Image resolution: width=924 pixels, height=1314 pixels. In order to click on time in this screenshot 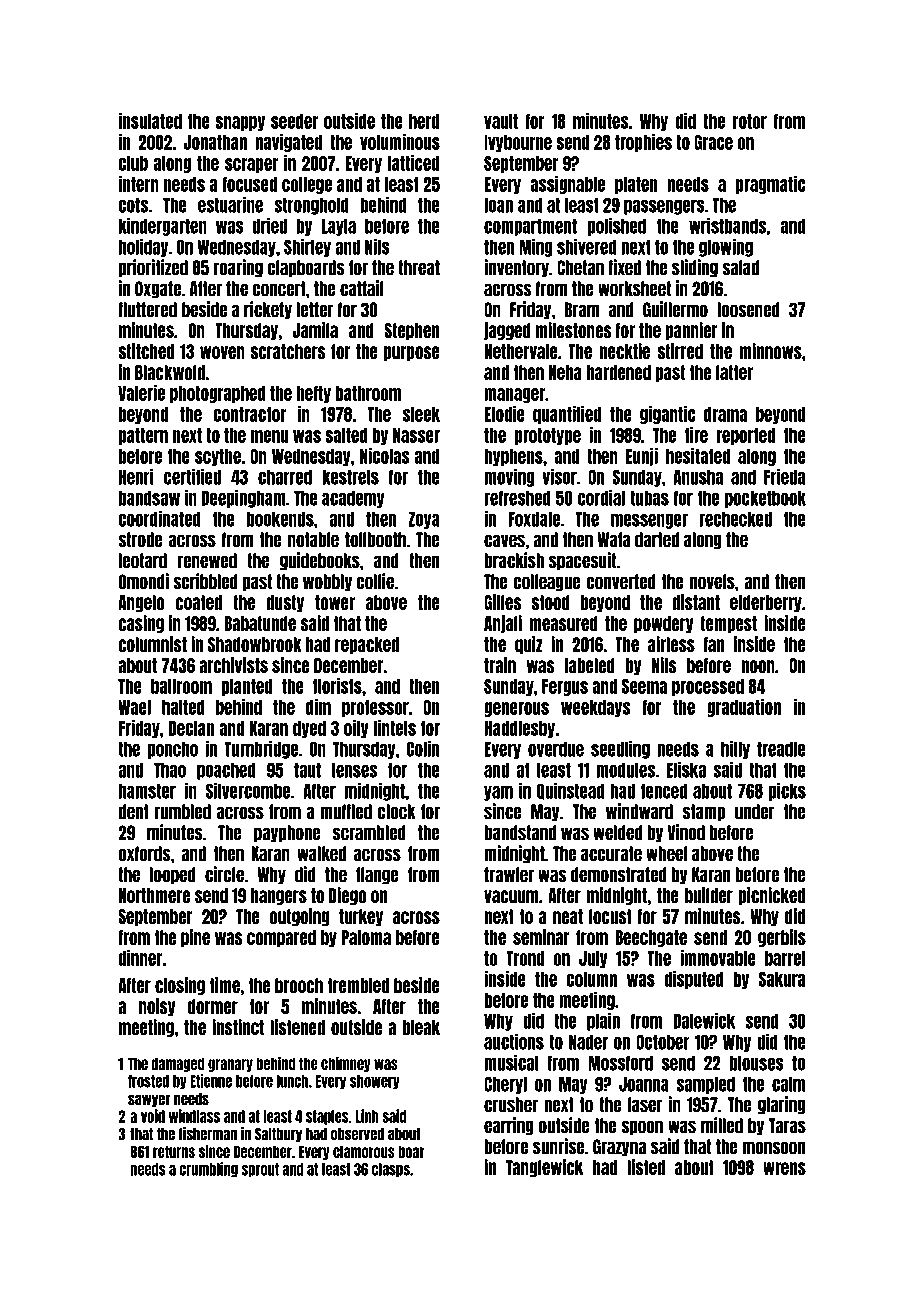, I will do `click(225, 985)`.
